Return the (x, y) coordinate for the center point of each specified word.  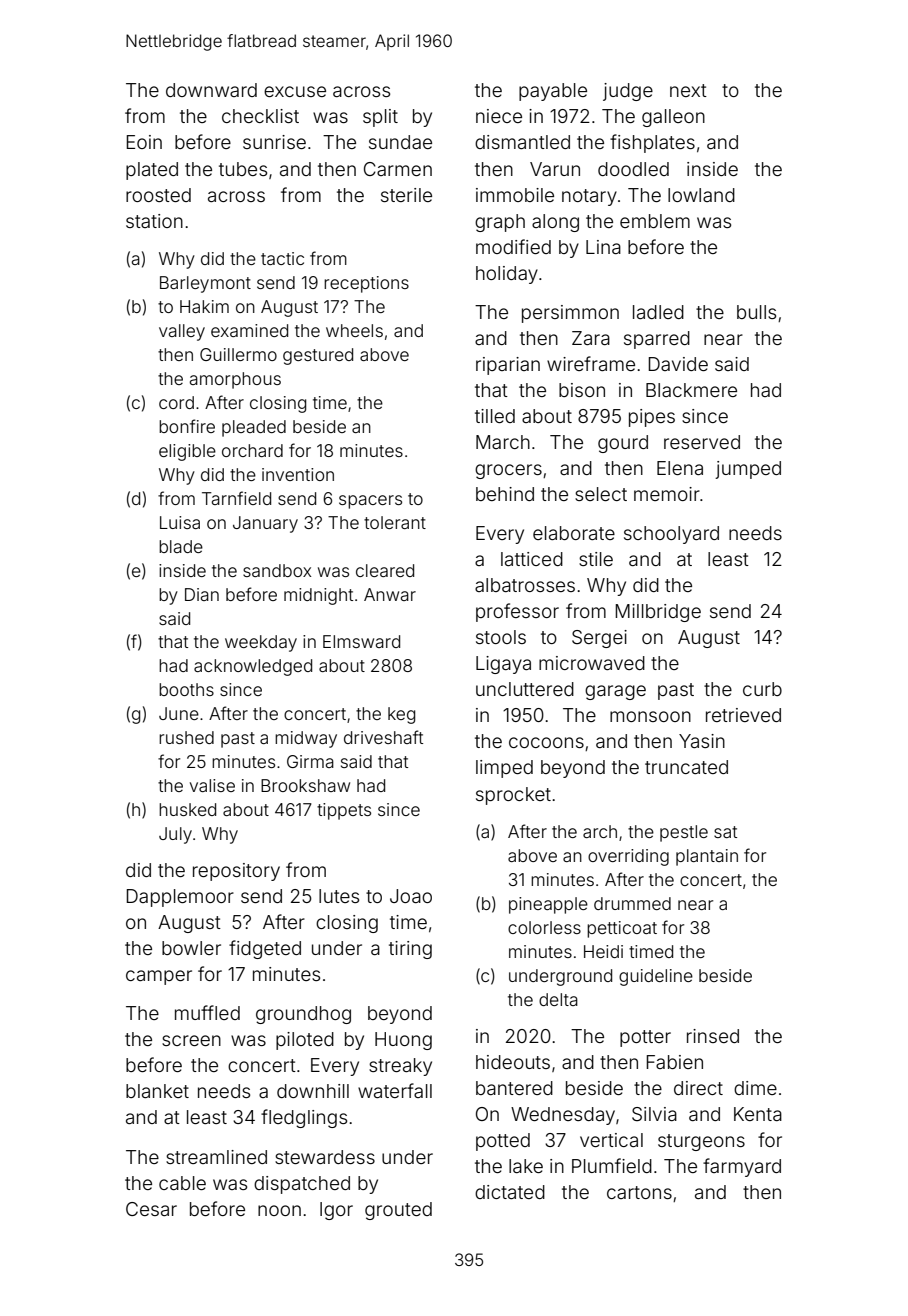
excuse (295, 91)
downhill (313, 1091)
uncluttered (525, 689)
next (688, 90)
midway (306, 739)
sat (725, 832)
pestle (684, 833)
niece (499, 116)
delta (558, 999)
